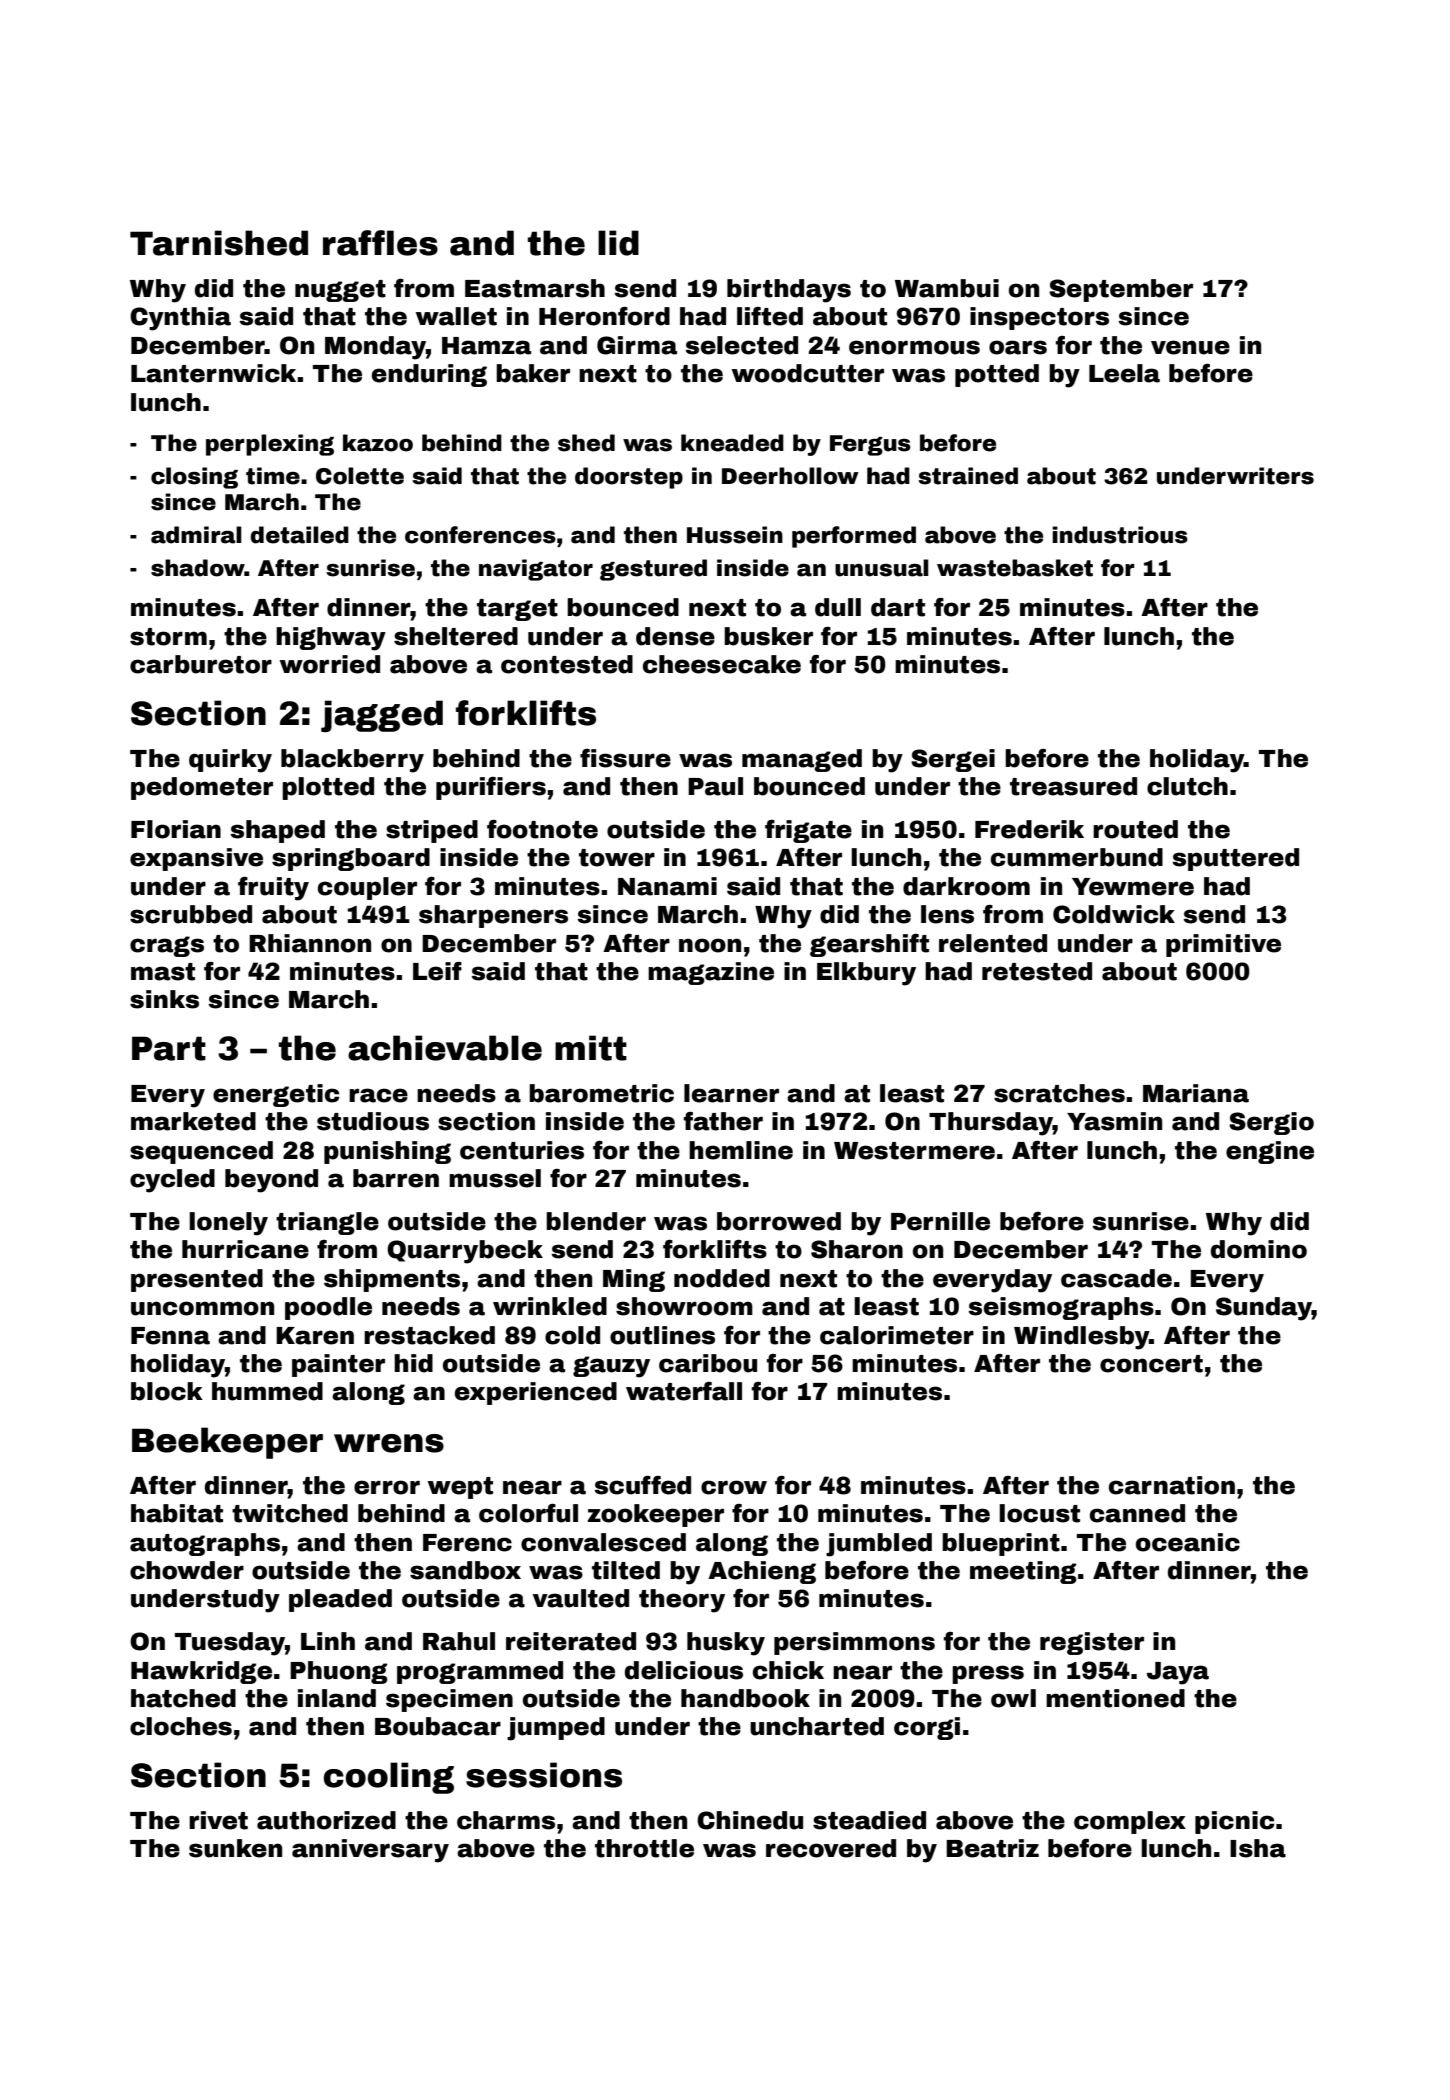  I want to click on Pernille, so click(940, 1221).
